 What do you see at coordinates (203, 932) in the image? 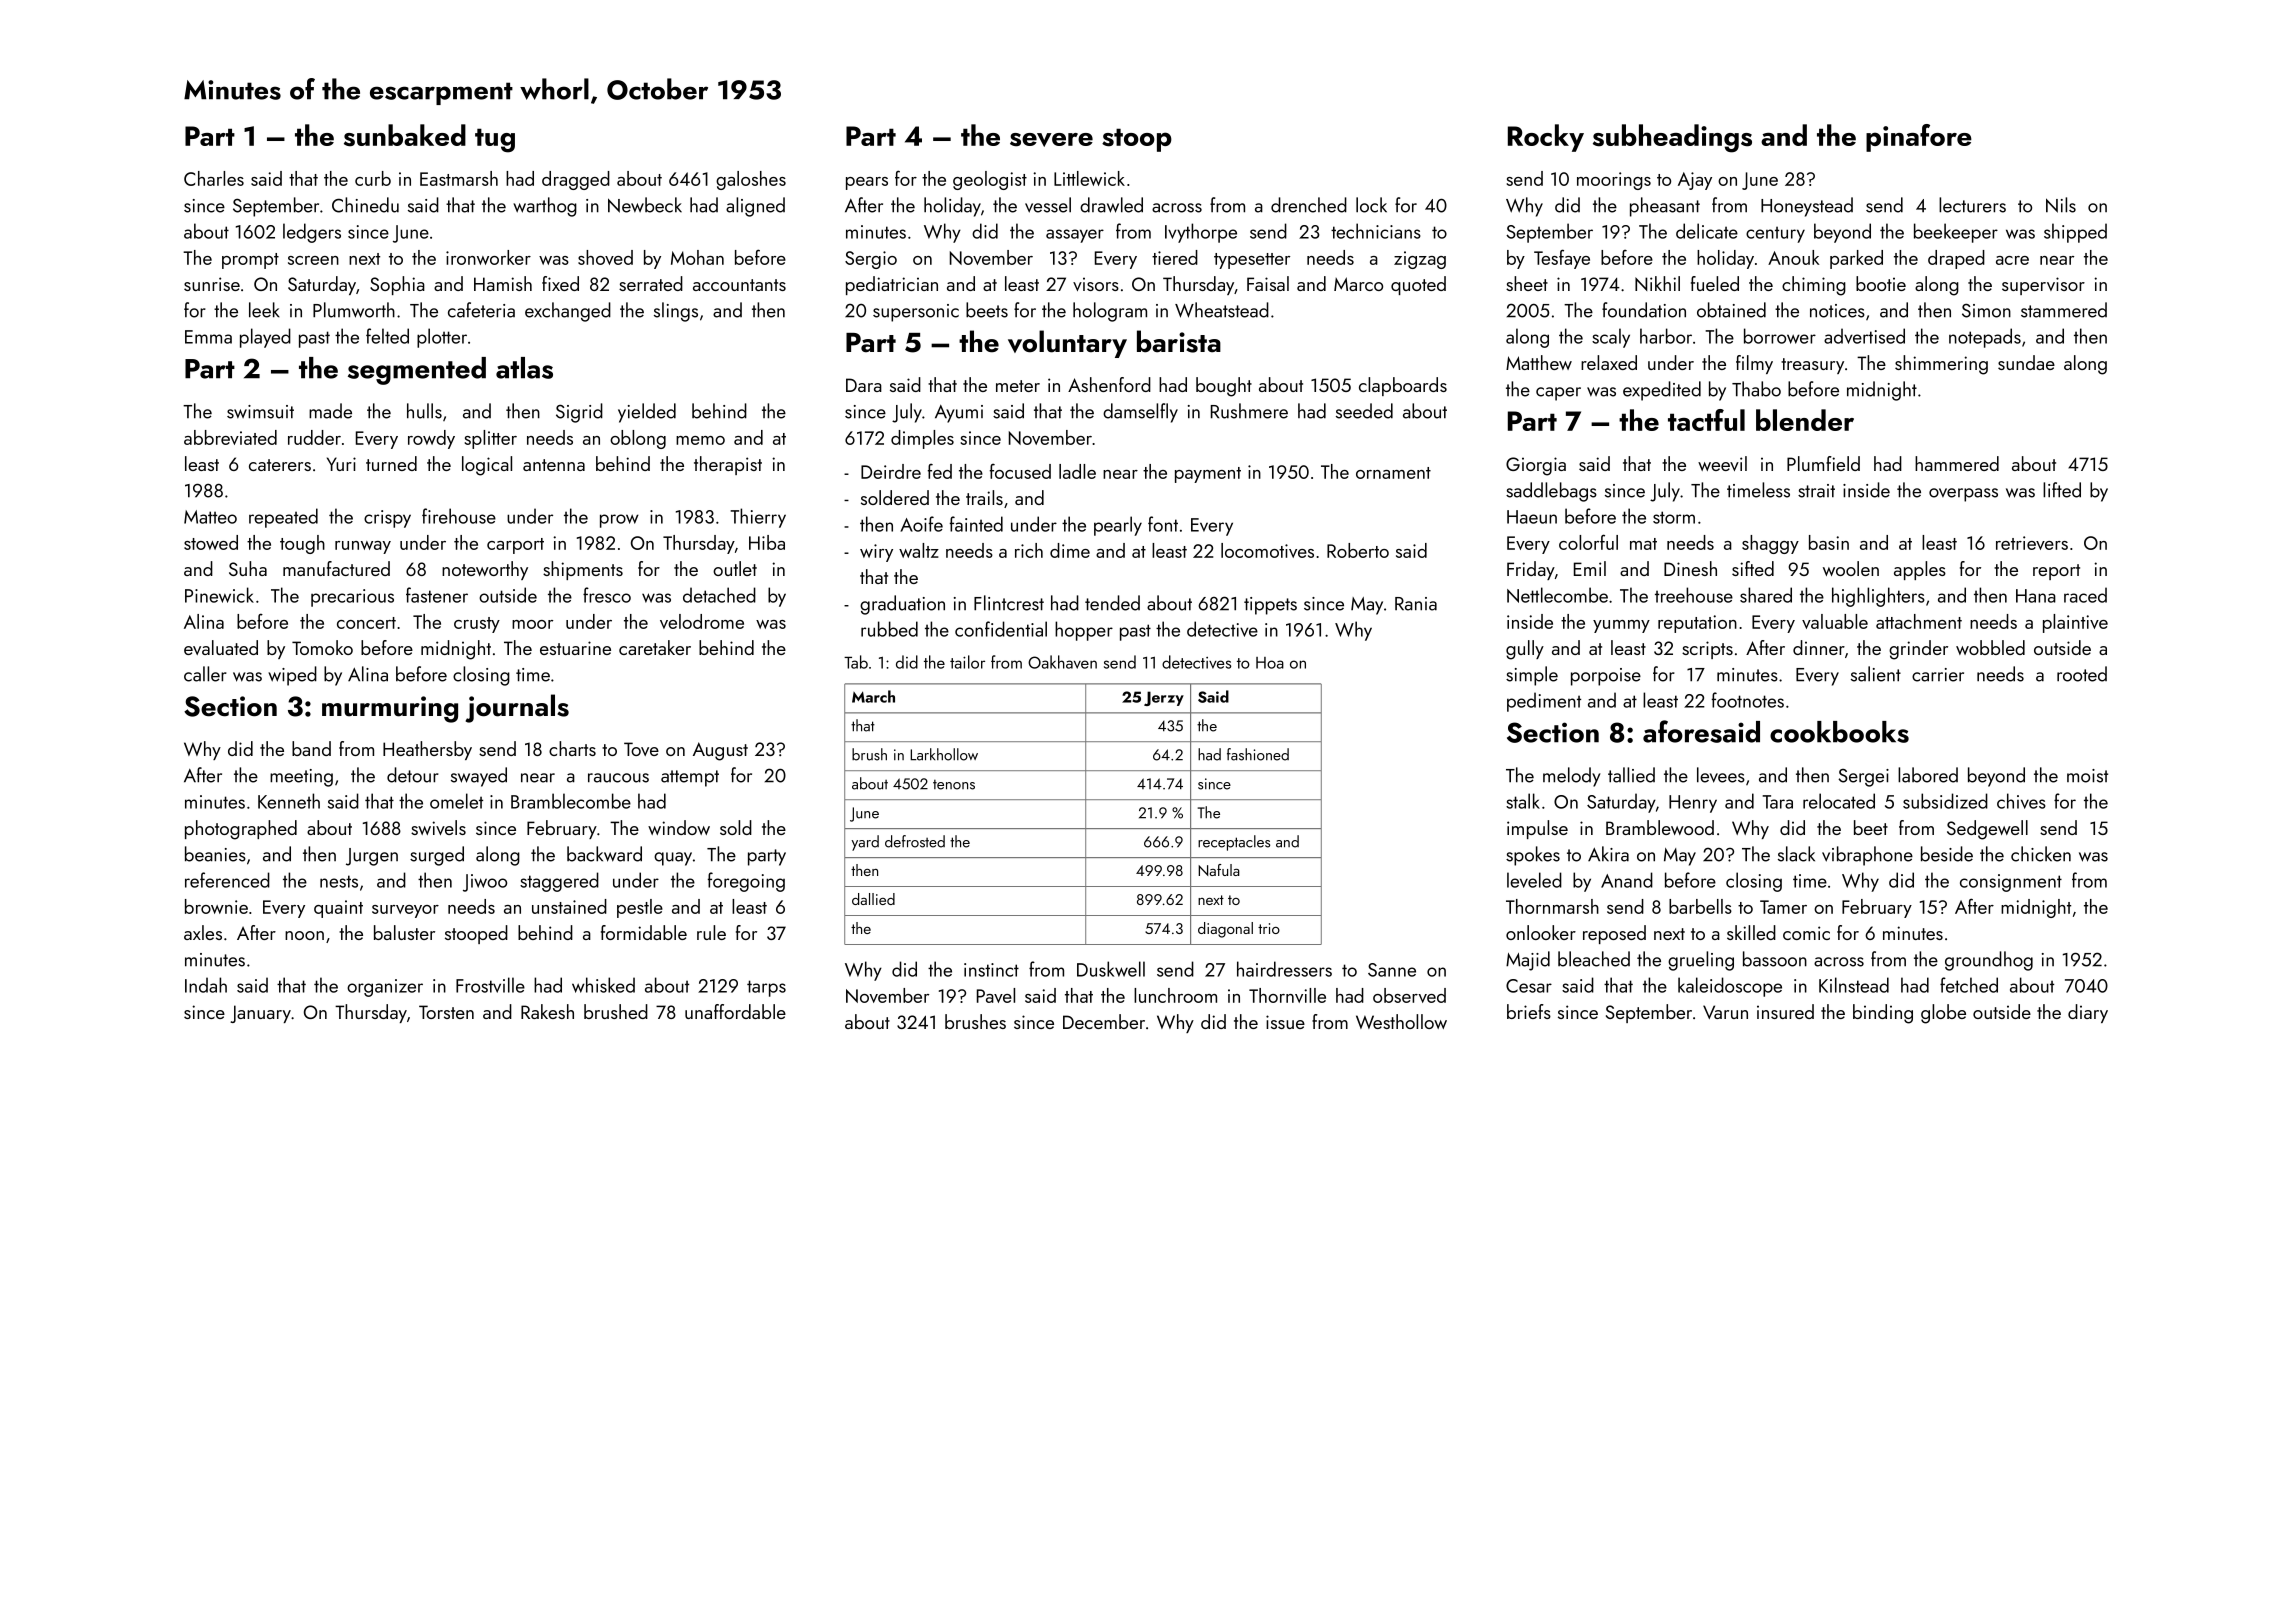
I see `axles` at bounding box center [203, 932].
